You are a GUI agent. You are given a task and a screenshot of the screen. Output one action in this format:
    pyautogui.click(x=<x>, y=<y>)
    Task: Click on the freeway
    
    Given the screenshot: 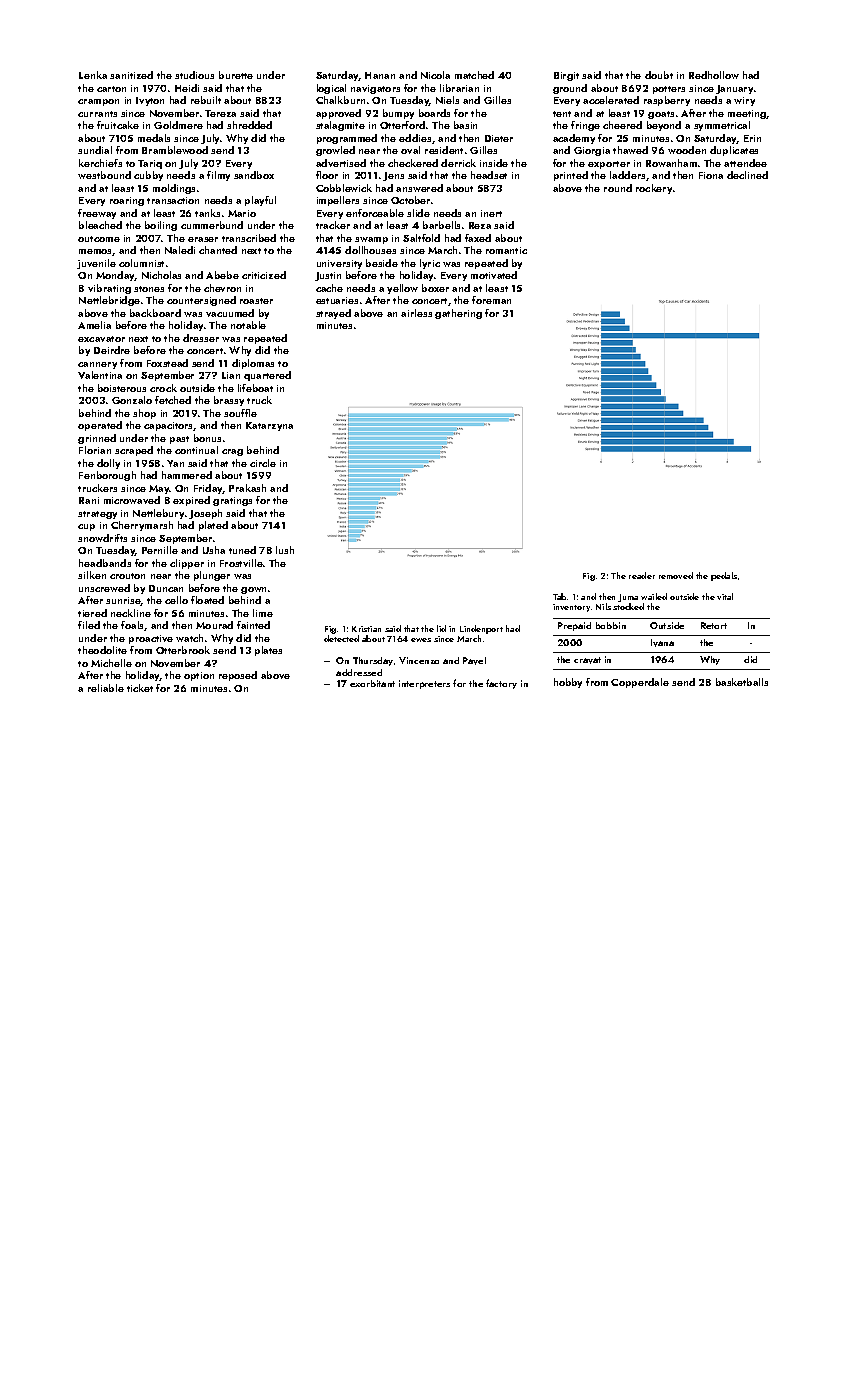 What is the action you would take?
    pyautogui.click(x=97, y=214)
